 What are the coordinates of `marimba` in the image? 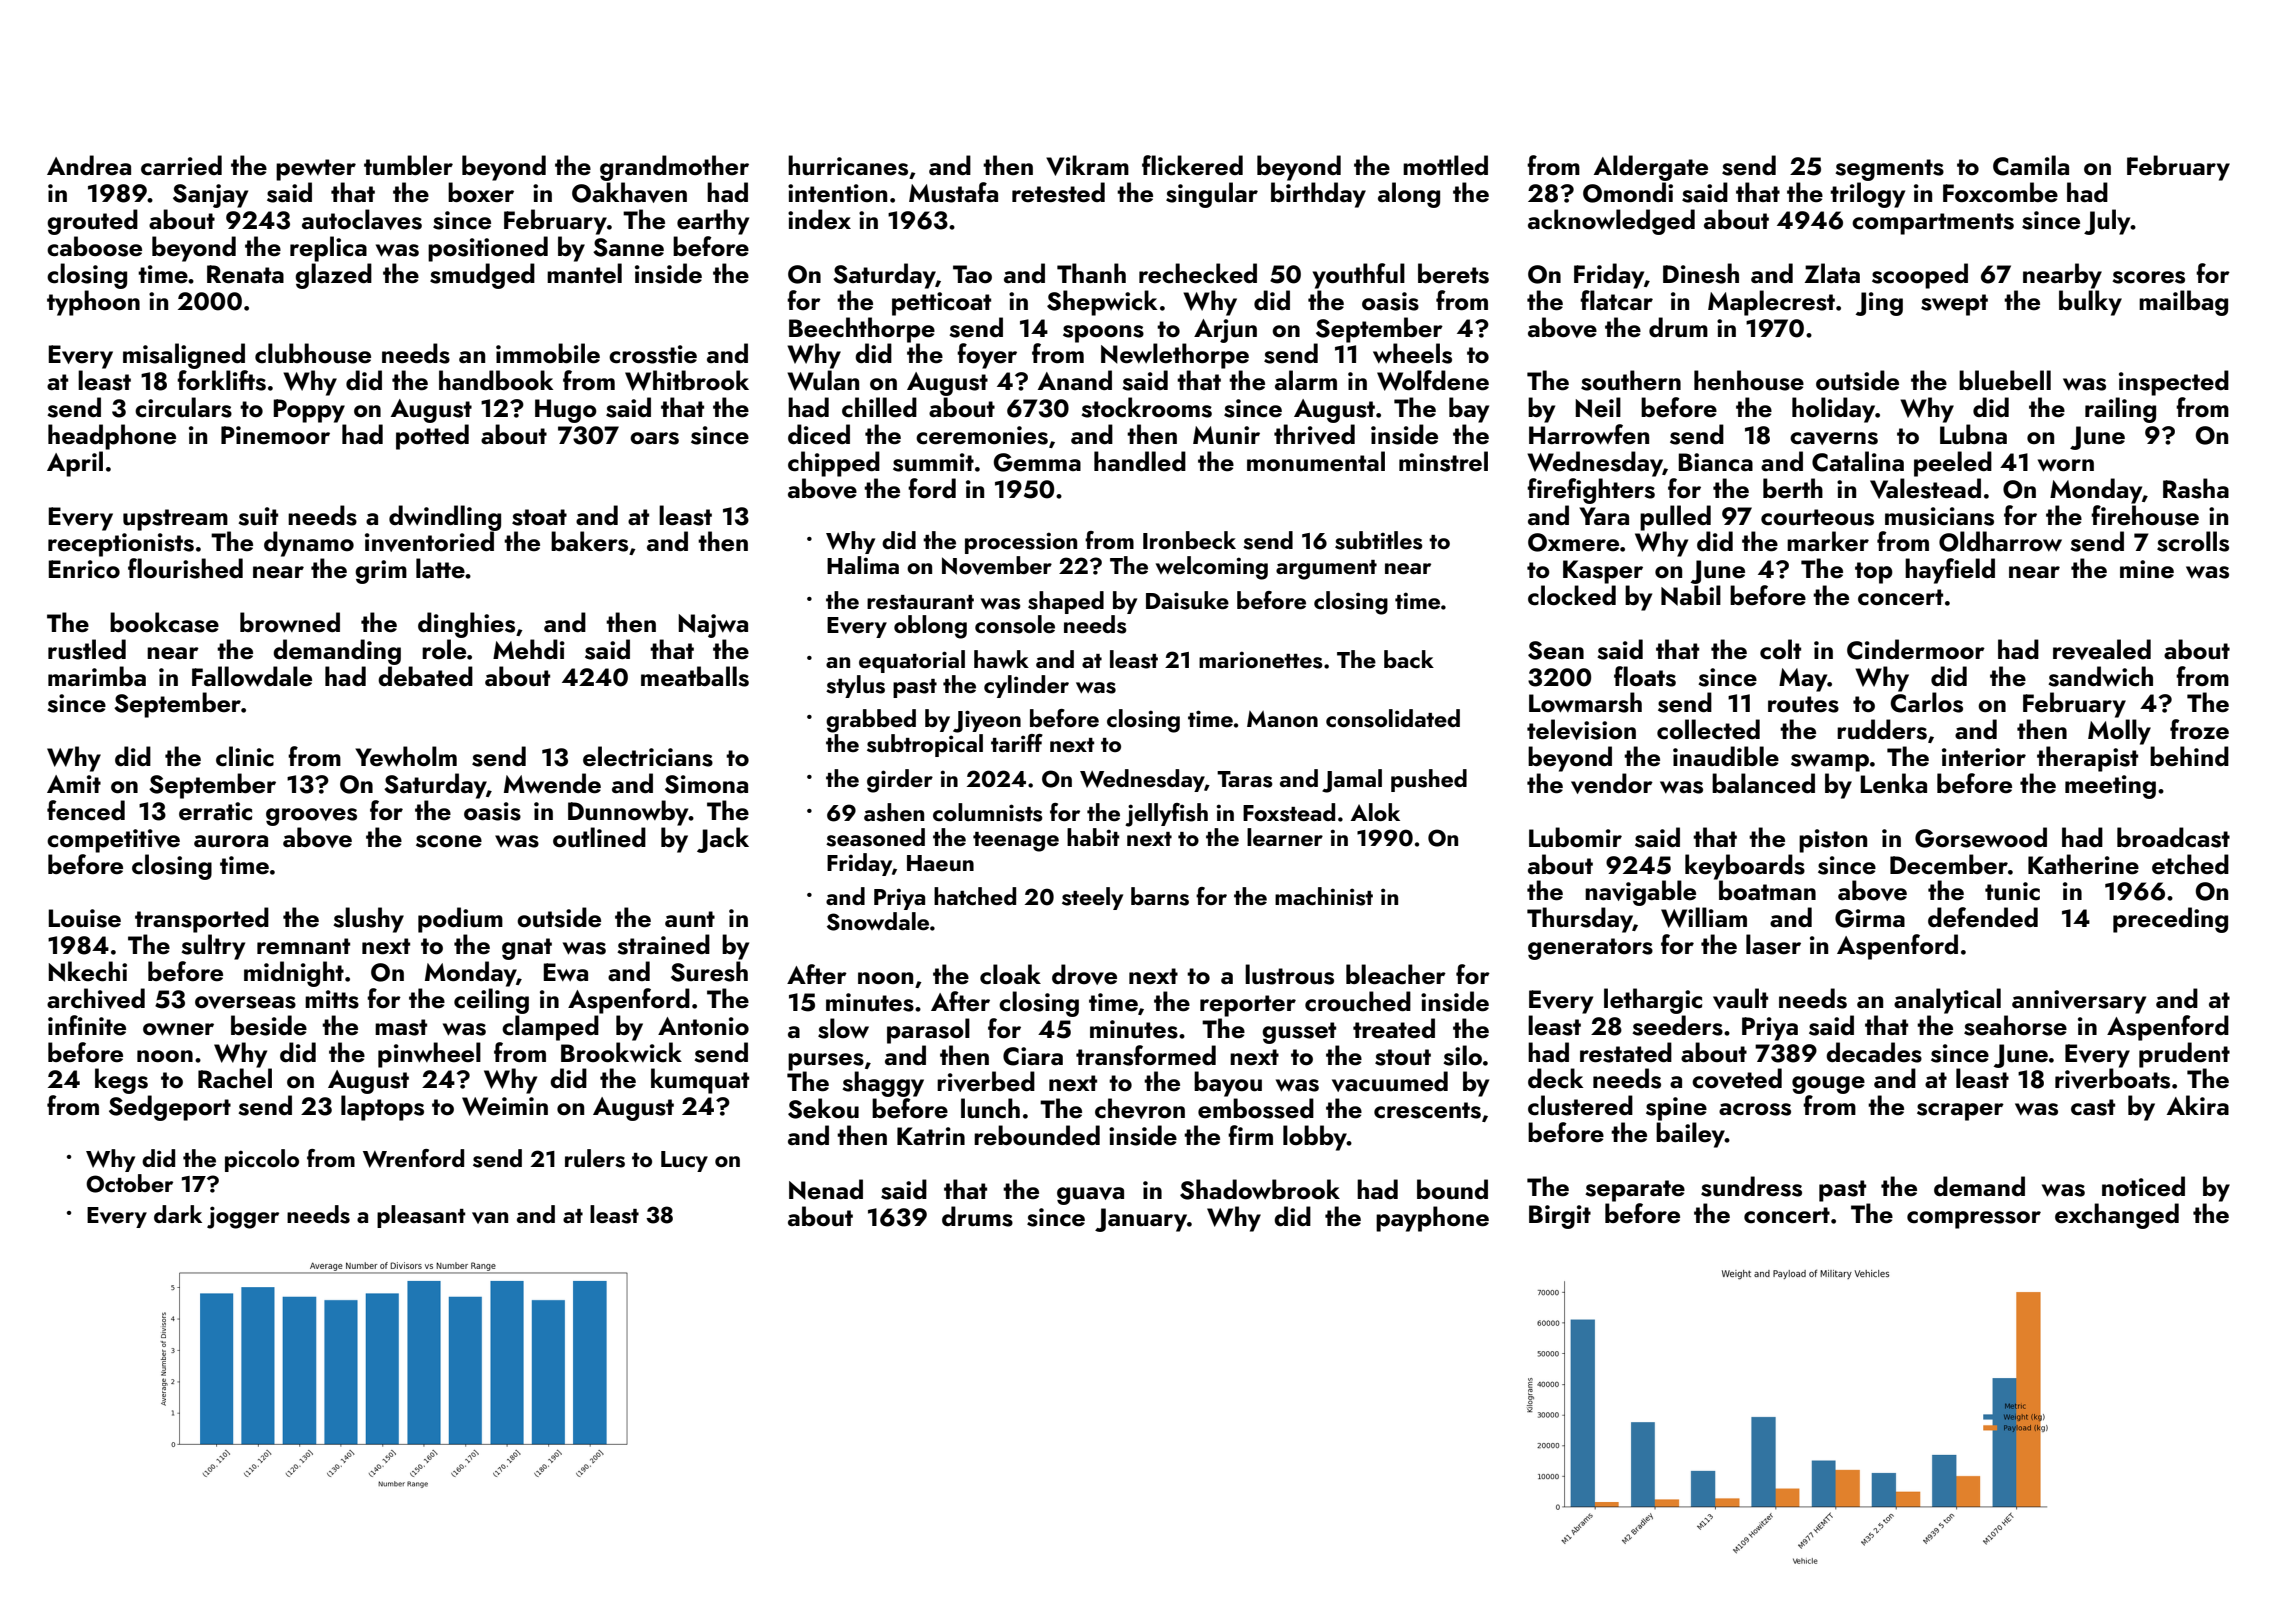 It's located at (97, 676).
